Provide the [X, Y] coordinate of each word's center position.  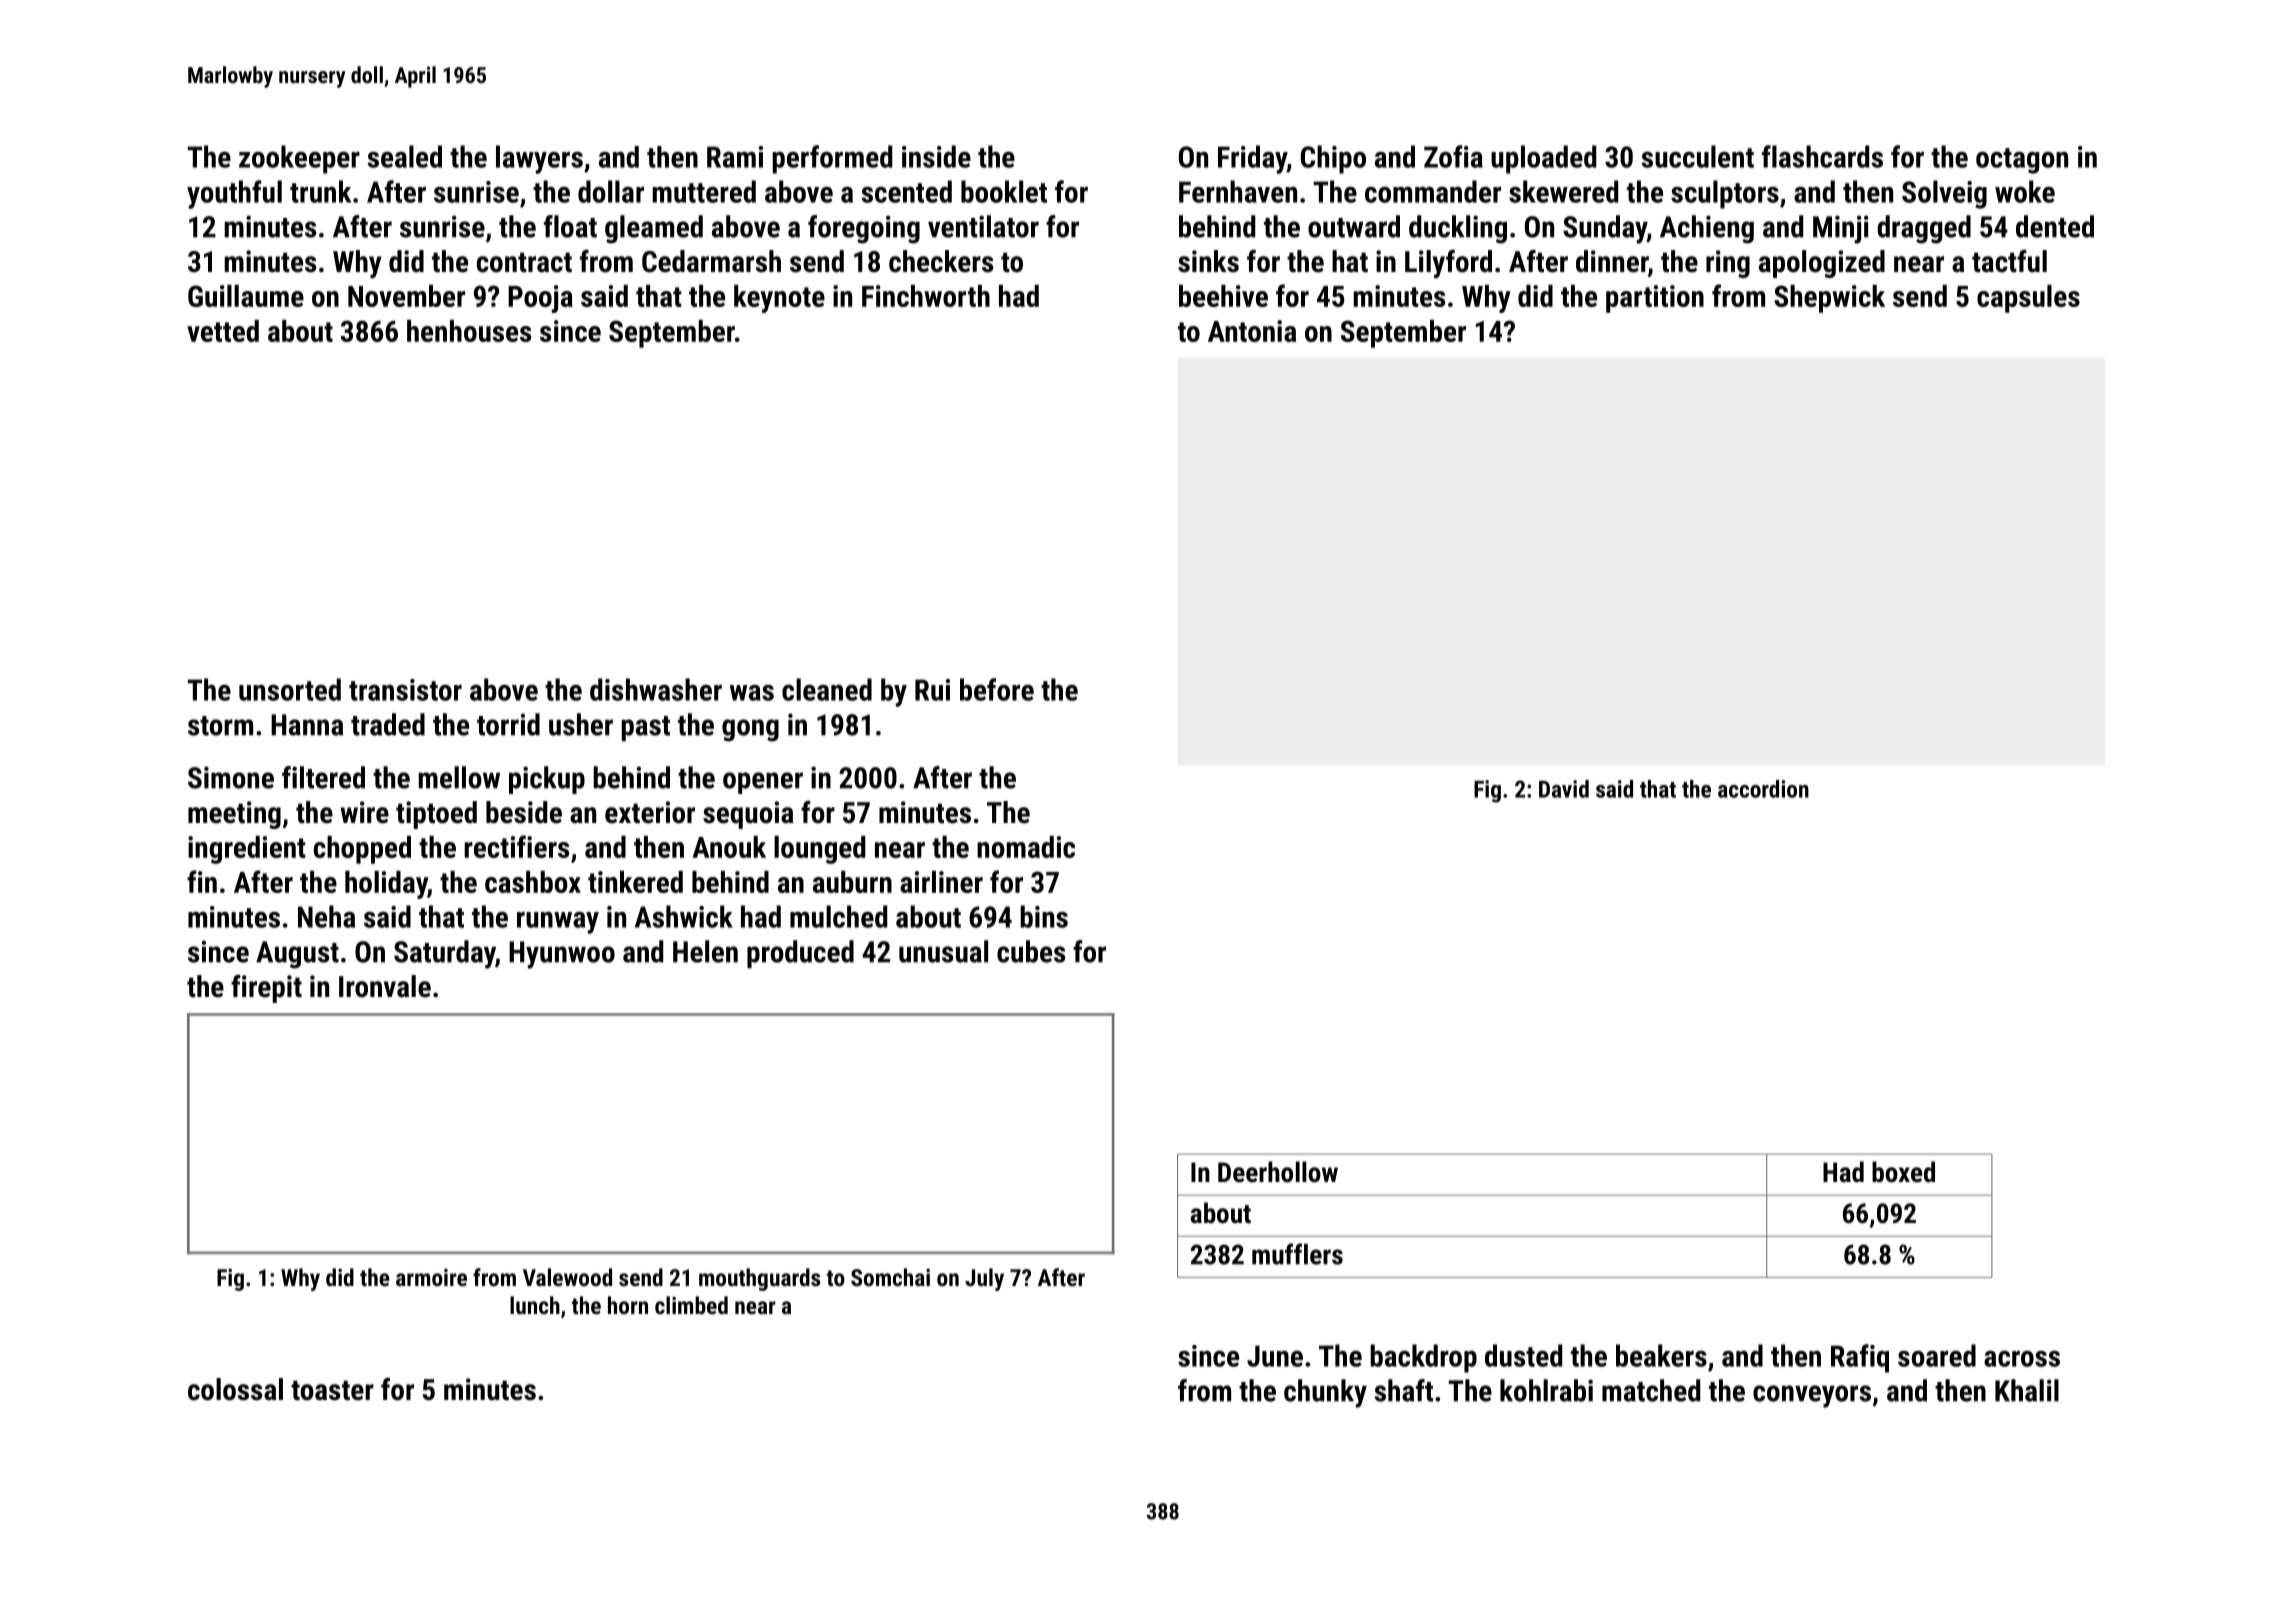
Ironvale [385, 986]
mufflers [1297, 1254]
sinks [1208, 261]
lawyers [539, 159]
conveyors [1812, 1396]
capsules [2028, 299]
